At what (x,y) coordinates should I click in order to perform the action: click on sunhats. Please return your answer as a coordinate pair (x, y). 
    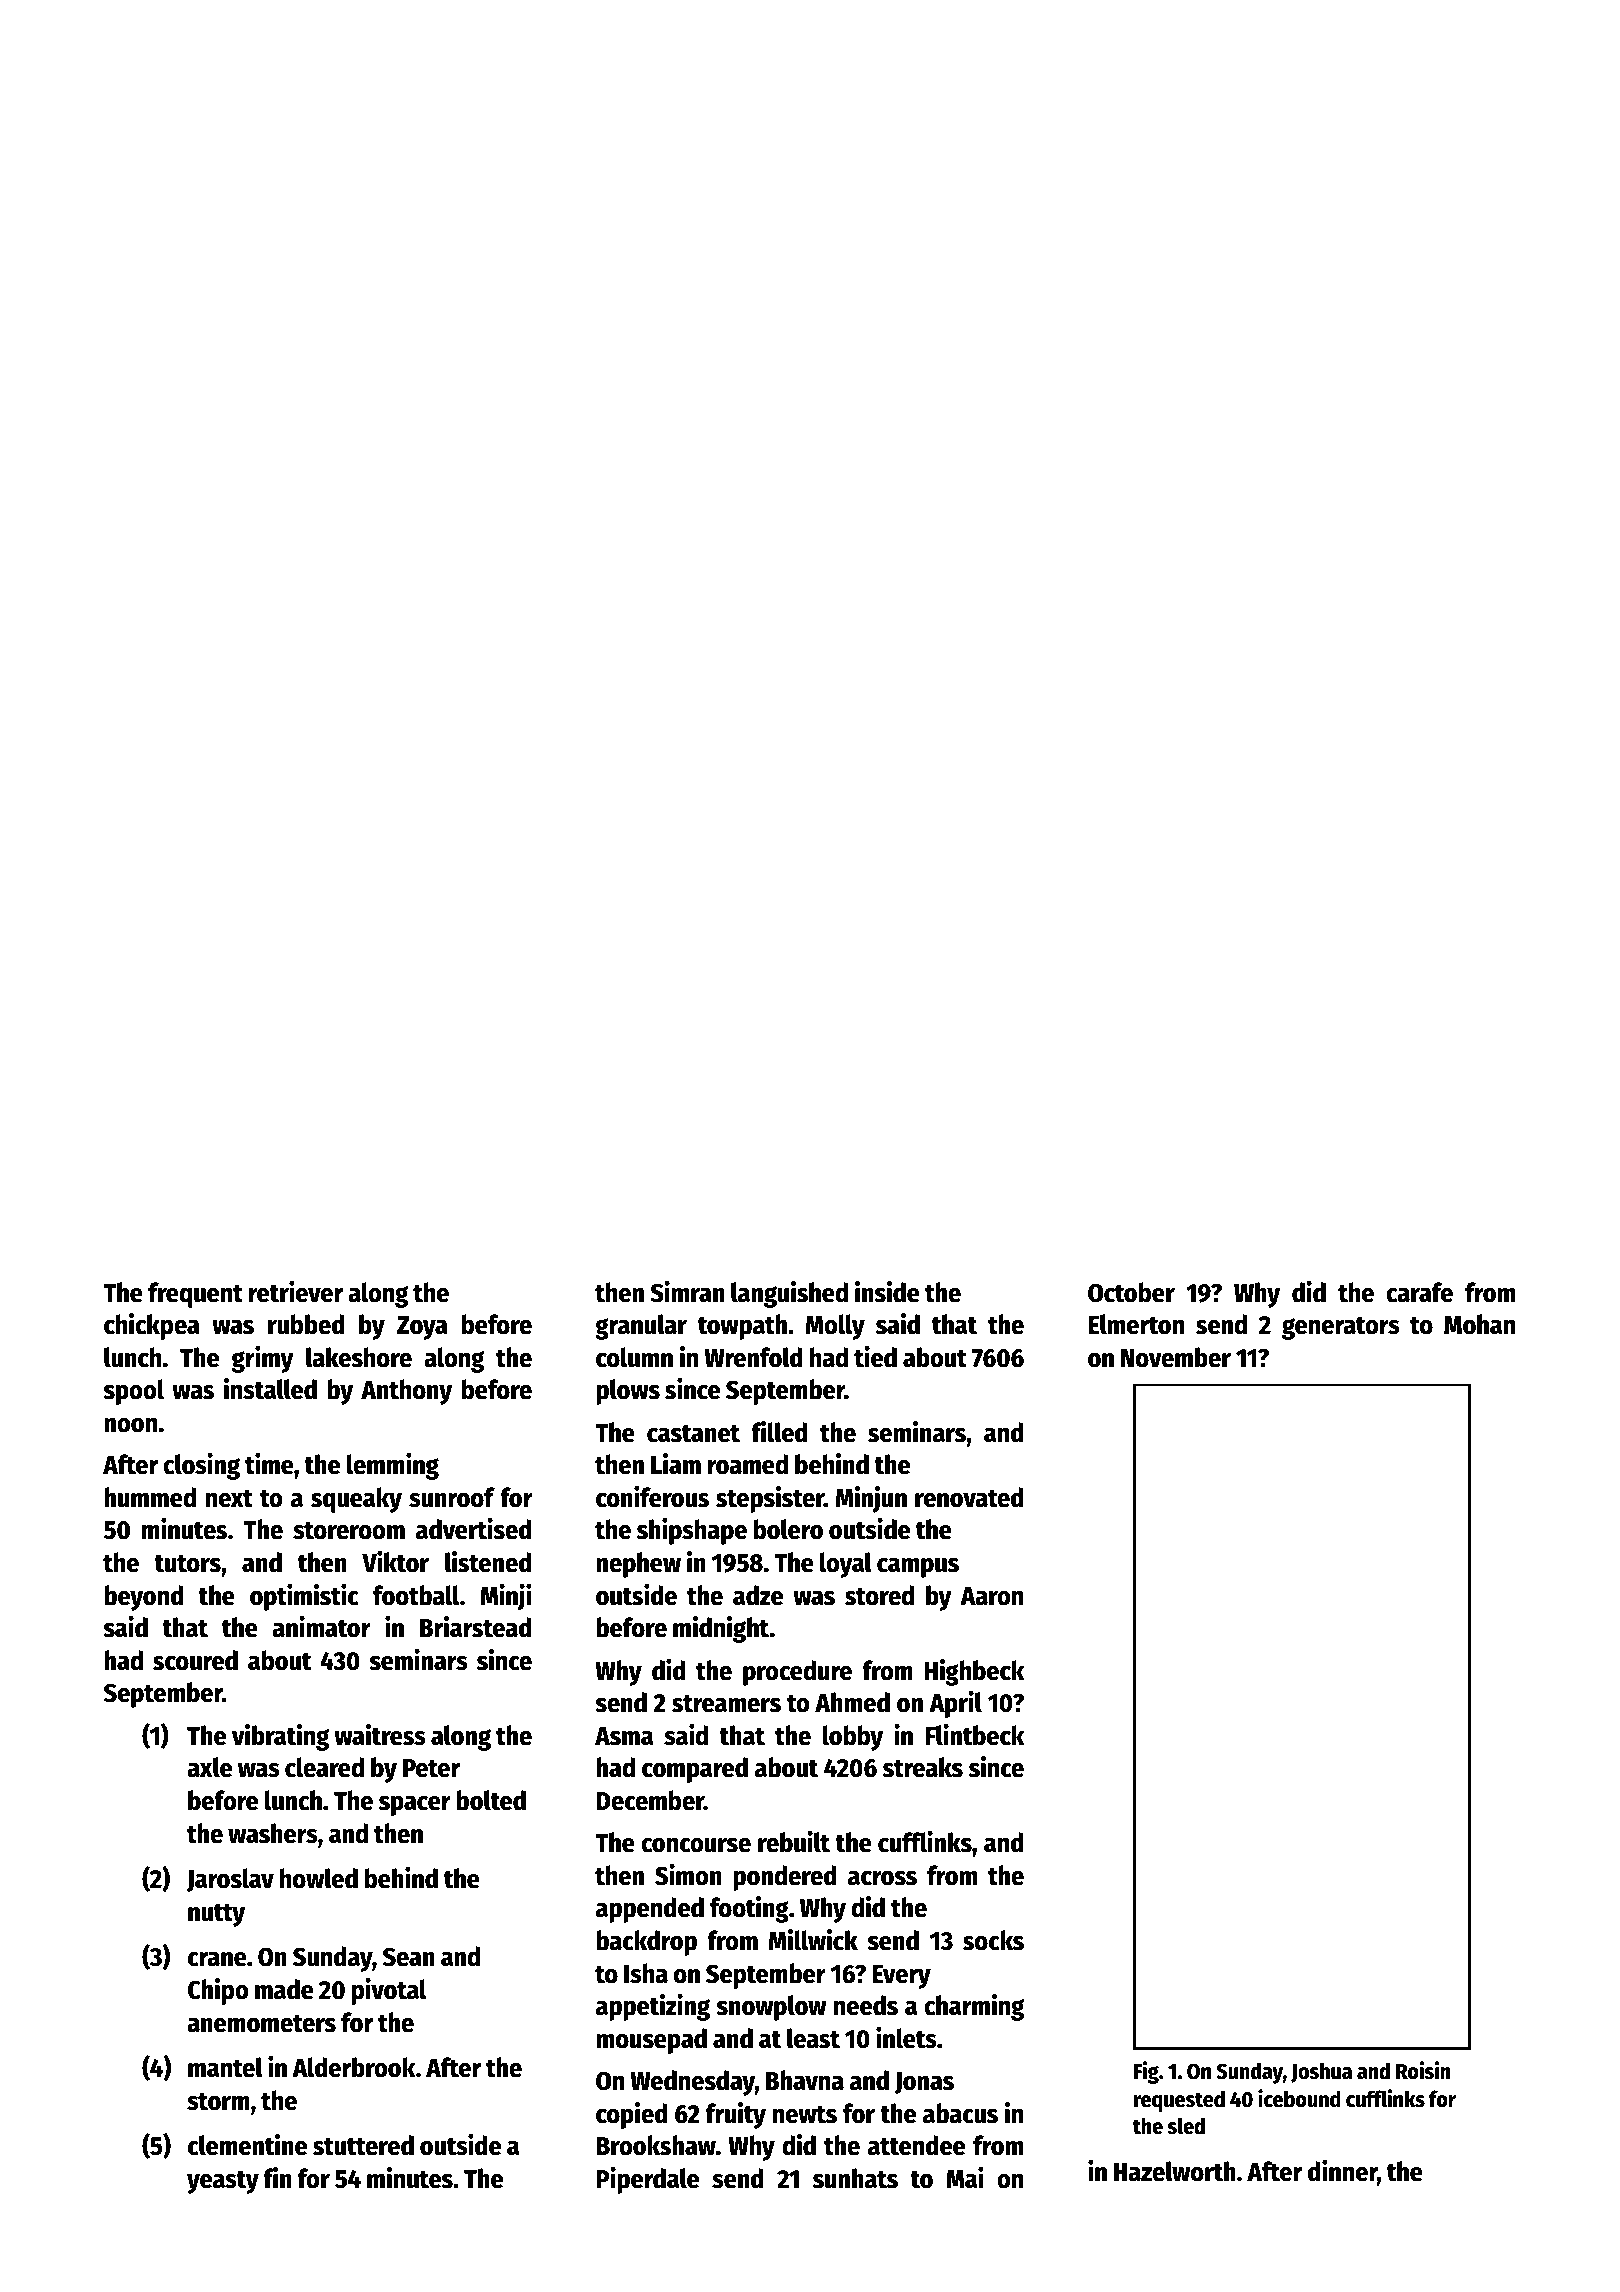
    Looking at the image, I should click on (855, 2178).
